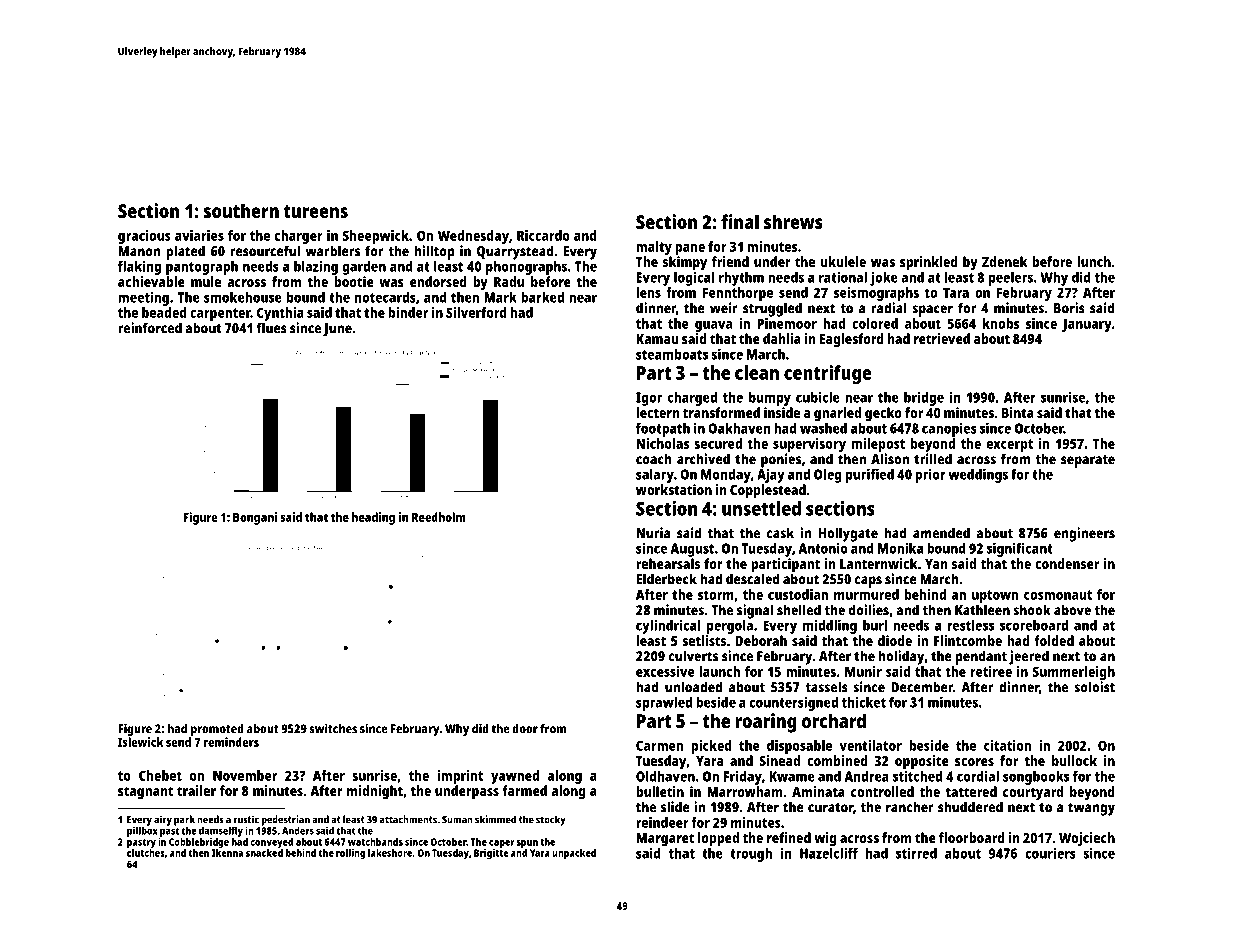 This page has width=1233, height=952. What do you see at coordinates (793, 221) in the page?
I see `shrews` at bounding box center [793, 221].
